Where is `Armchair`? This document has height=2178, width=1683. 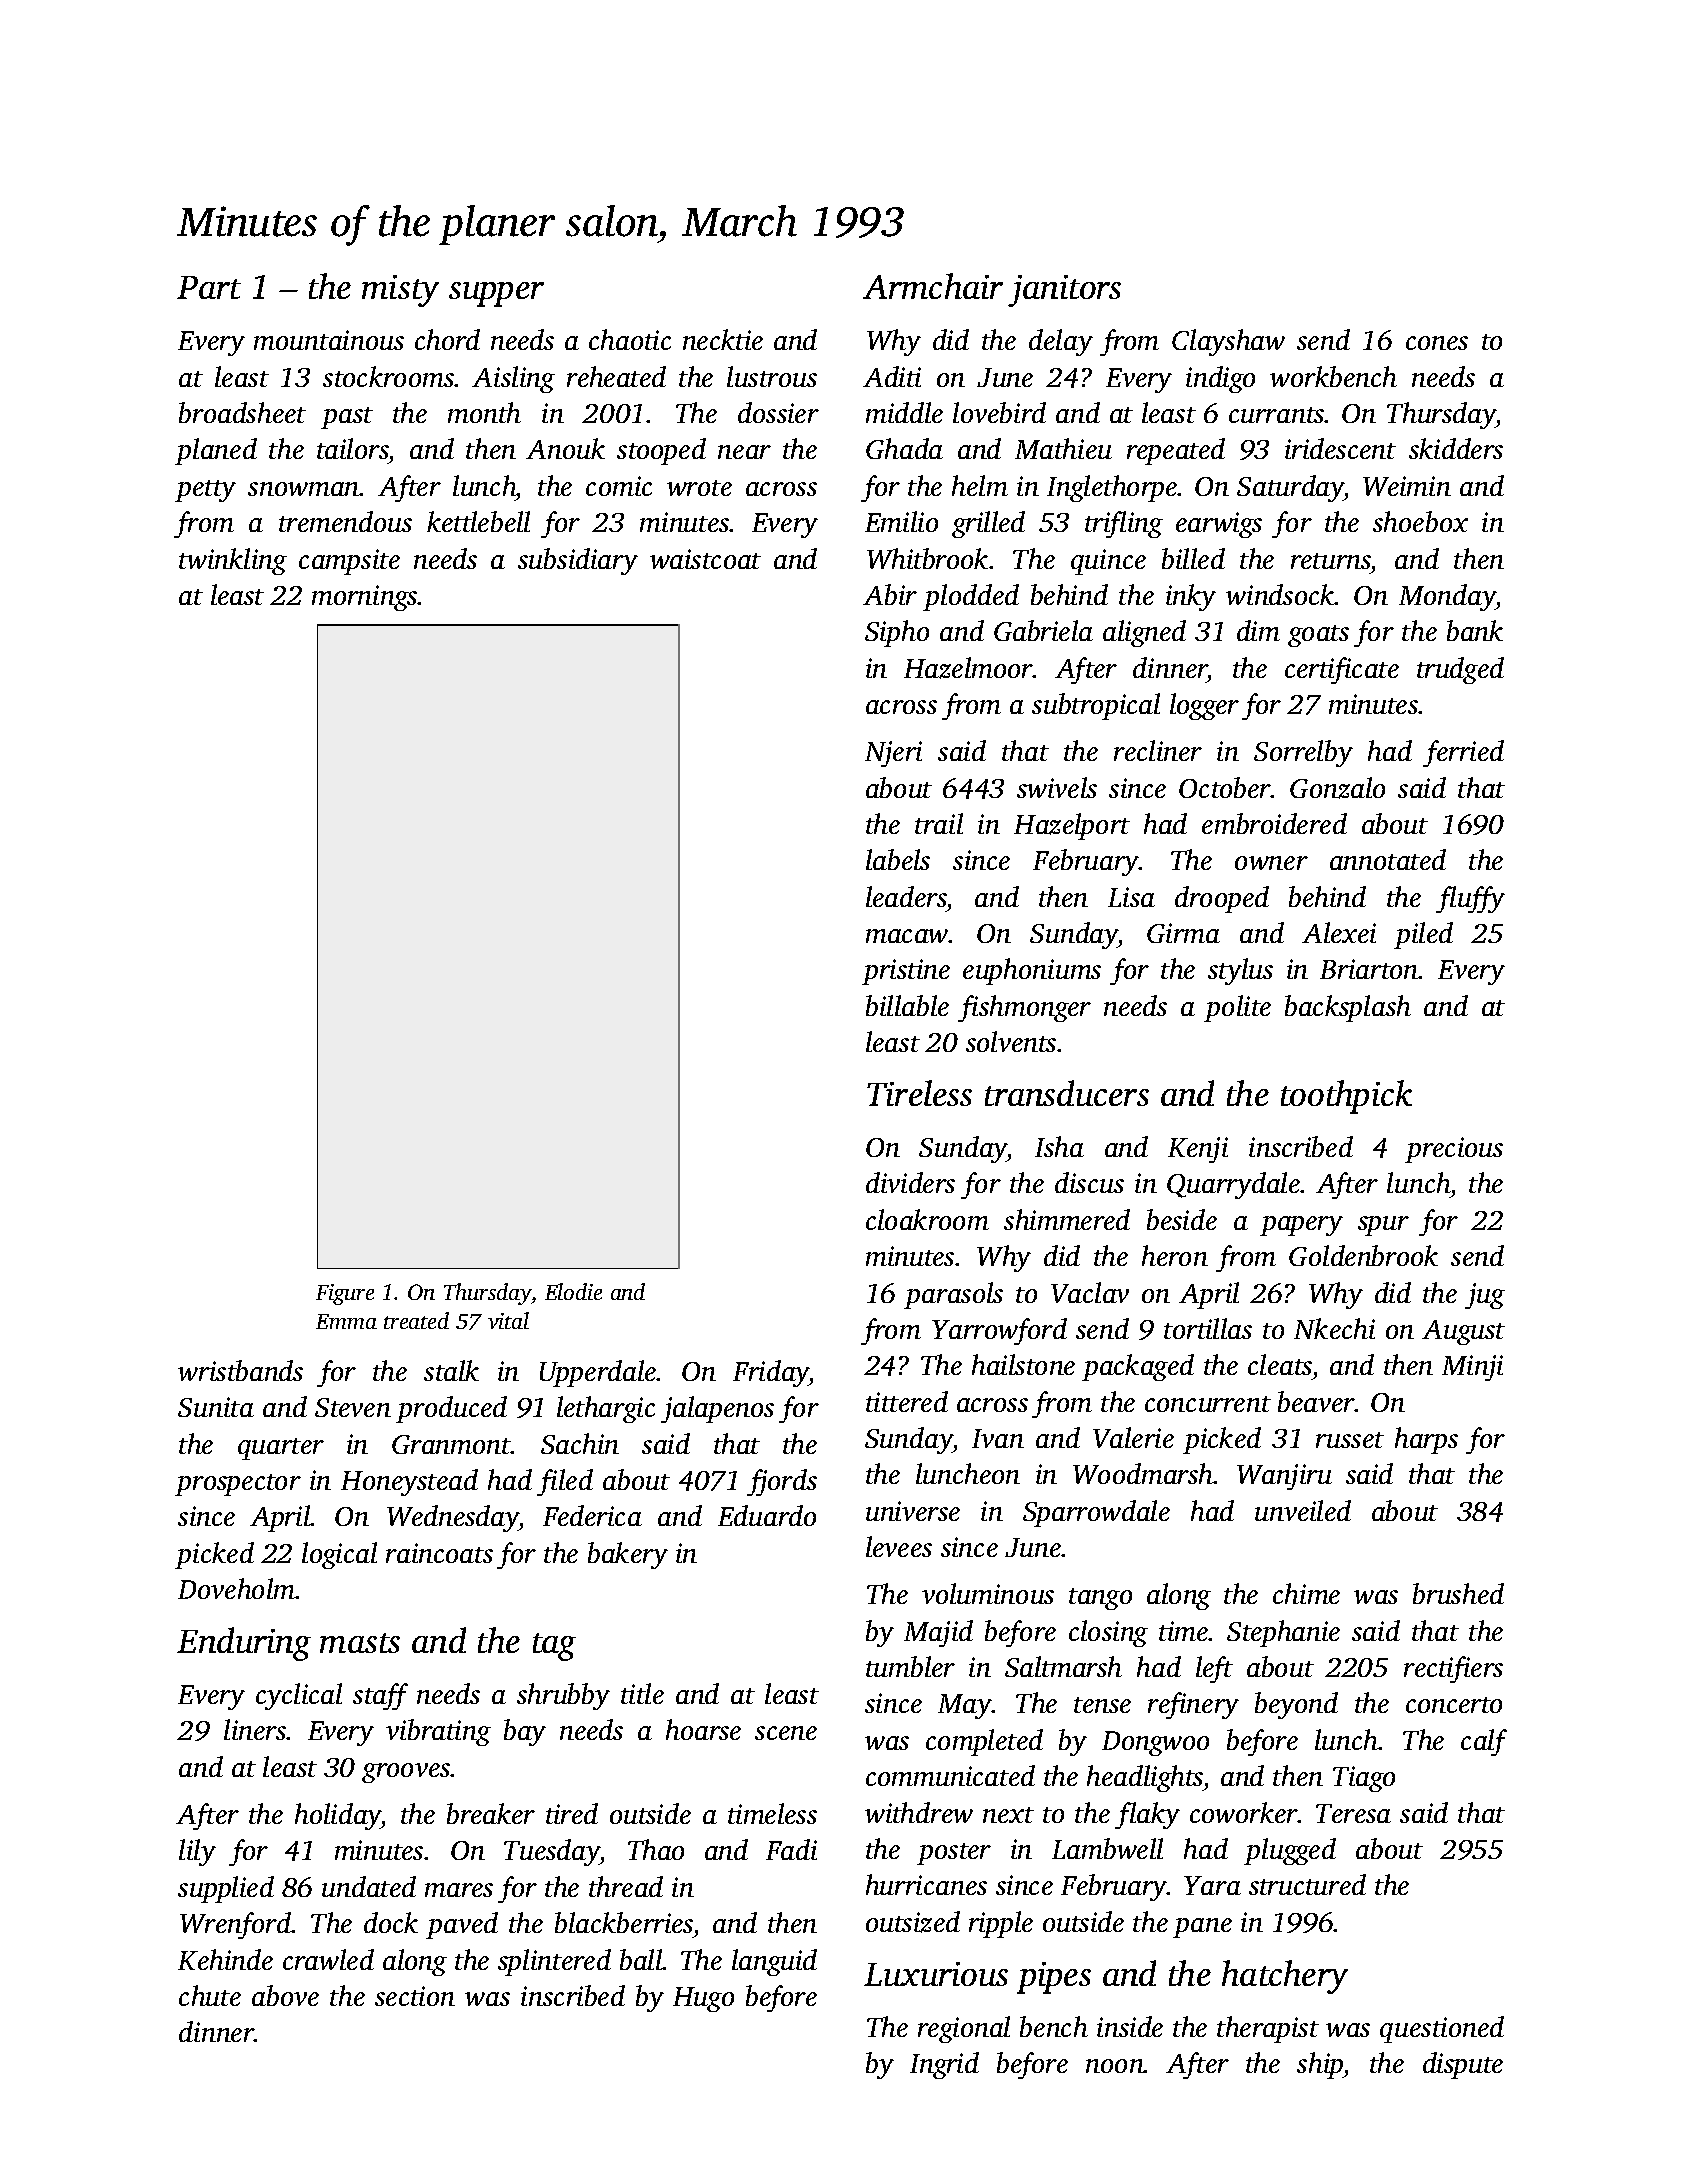 Armchair is located at coordinates (933, 286).
